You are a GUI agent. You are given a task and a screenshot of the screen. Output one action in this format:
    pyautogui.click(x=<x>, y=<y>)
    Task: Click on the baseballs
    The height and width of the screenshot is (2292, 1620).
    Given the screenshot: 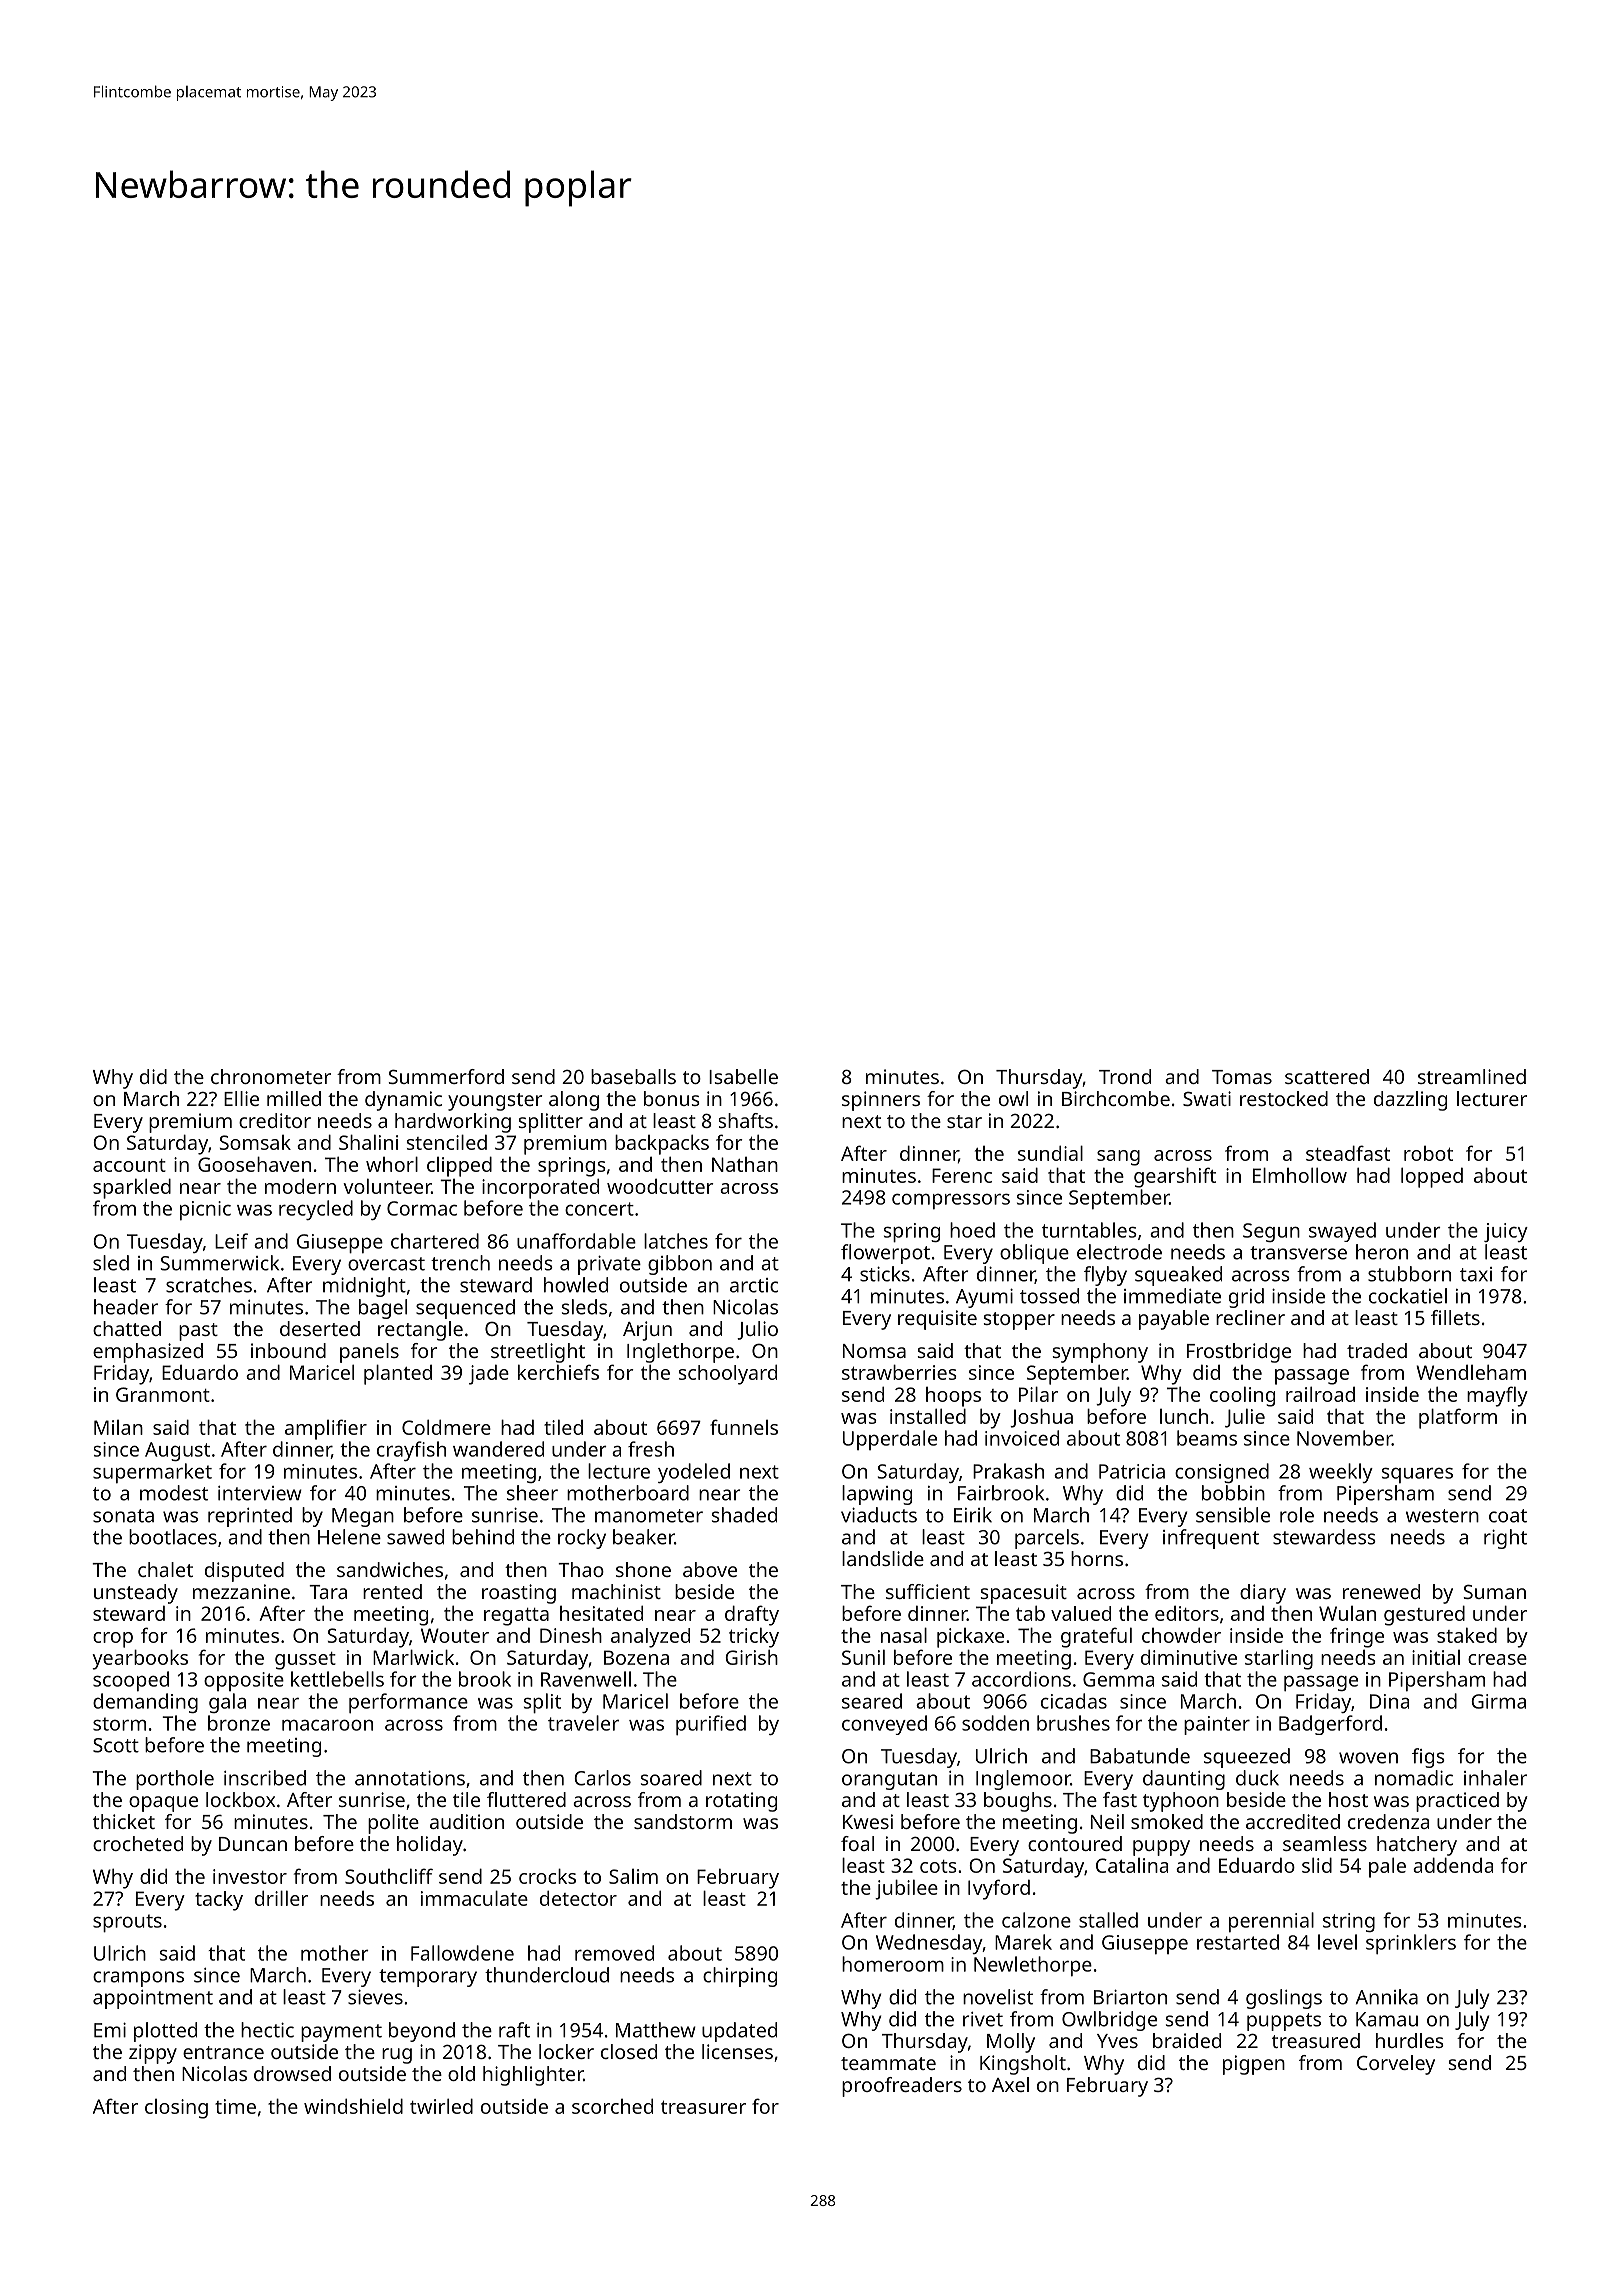 What is the action you would take?
    pyautogui.click(x=633, y=1076)
